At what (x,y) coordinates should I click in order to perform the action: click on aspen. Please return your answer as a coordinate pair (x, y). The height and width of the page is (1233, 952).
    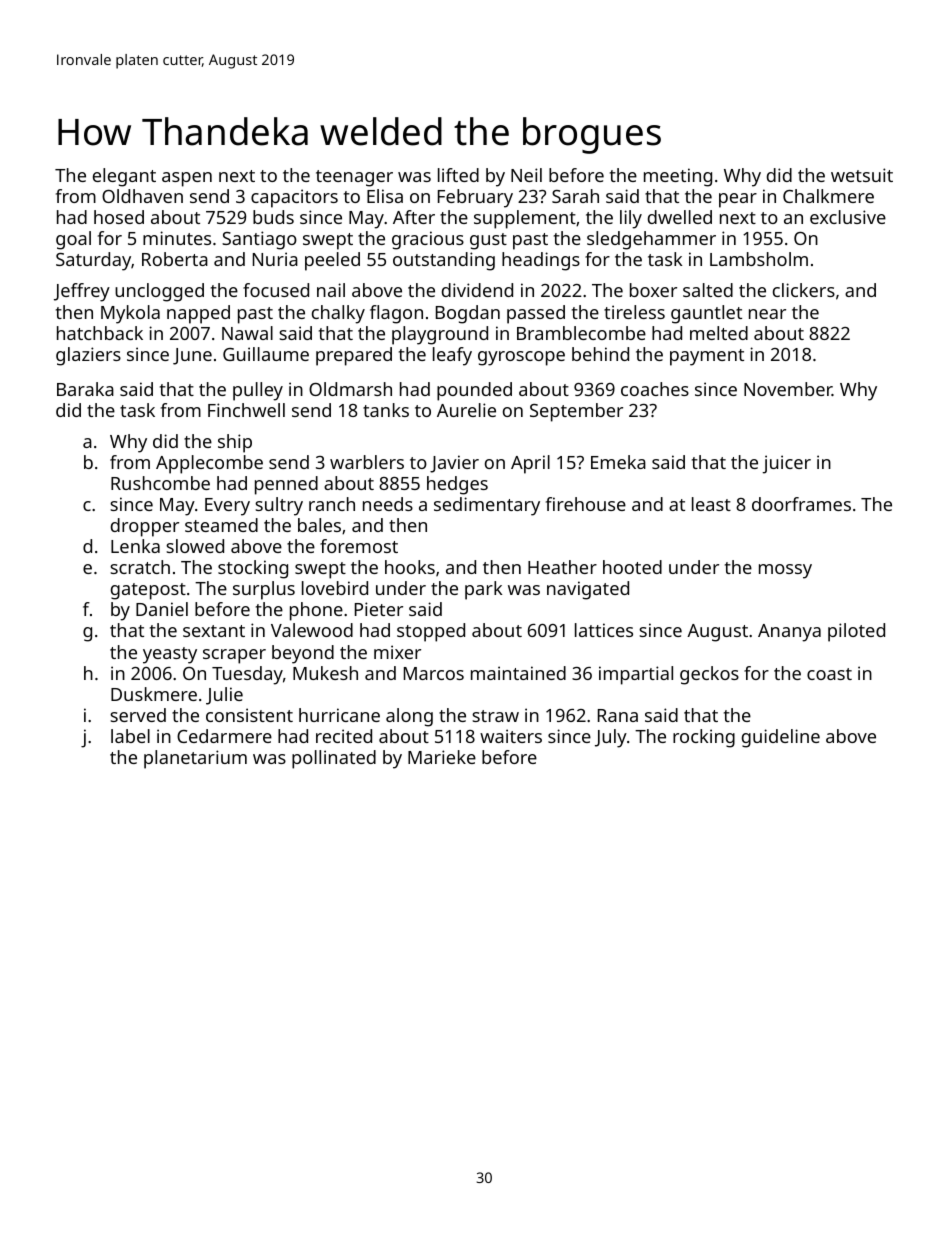
    Looking at the image, I should click on (187, 179).
